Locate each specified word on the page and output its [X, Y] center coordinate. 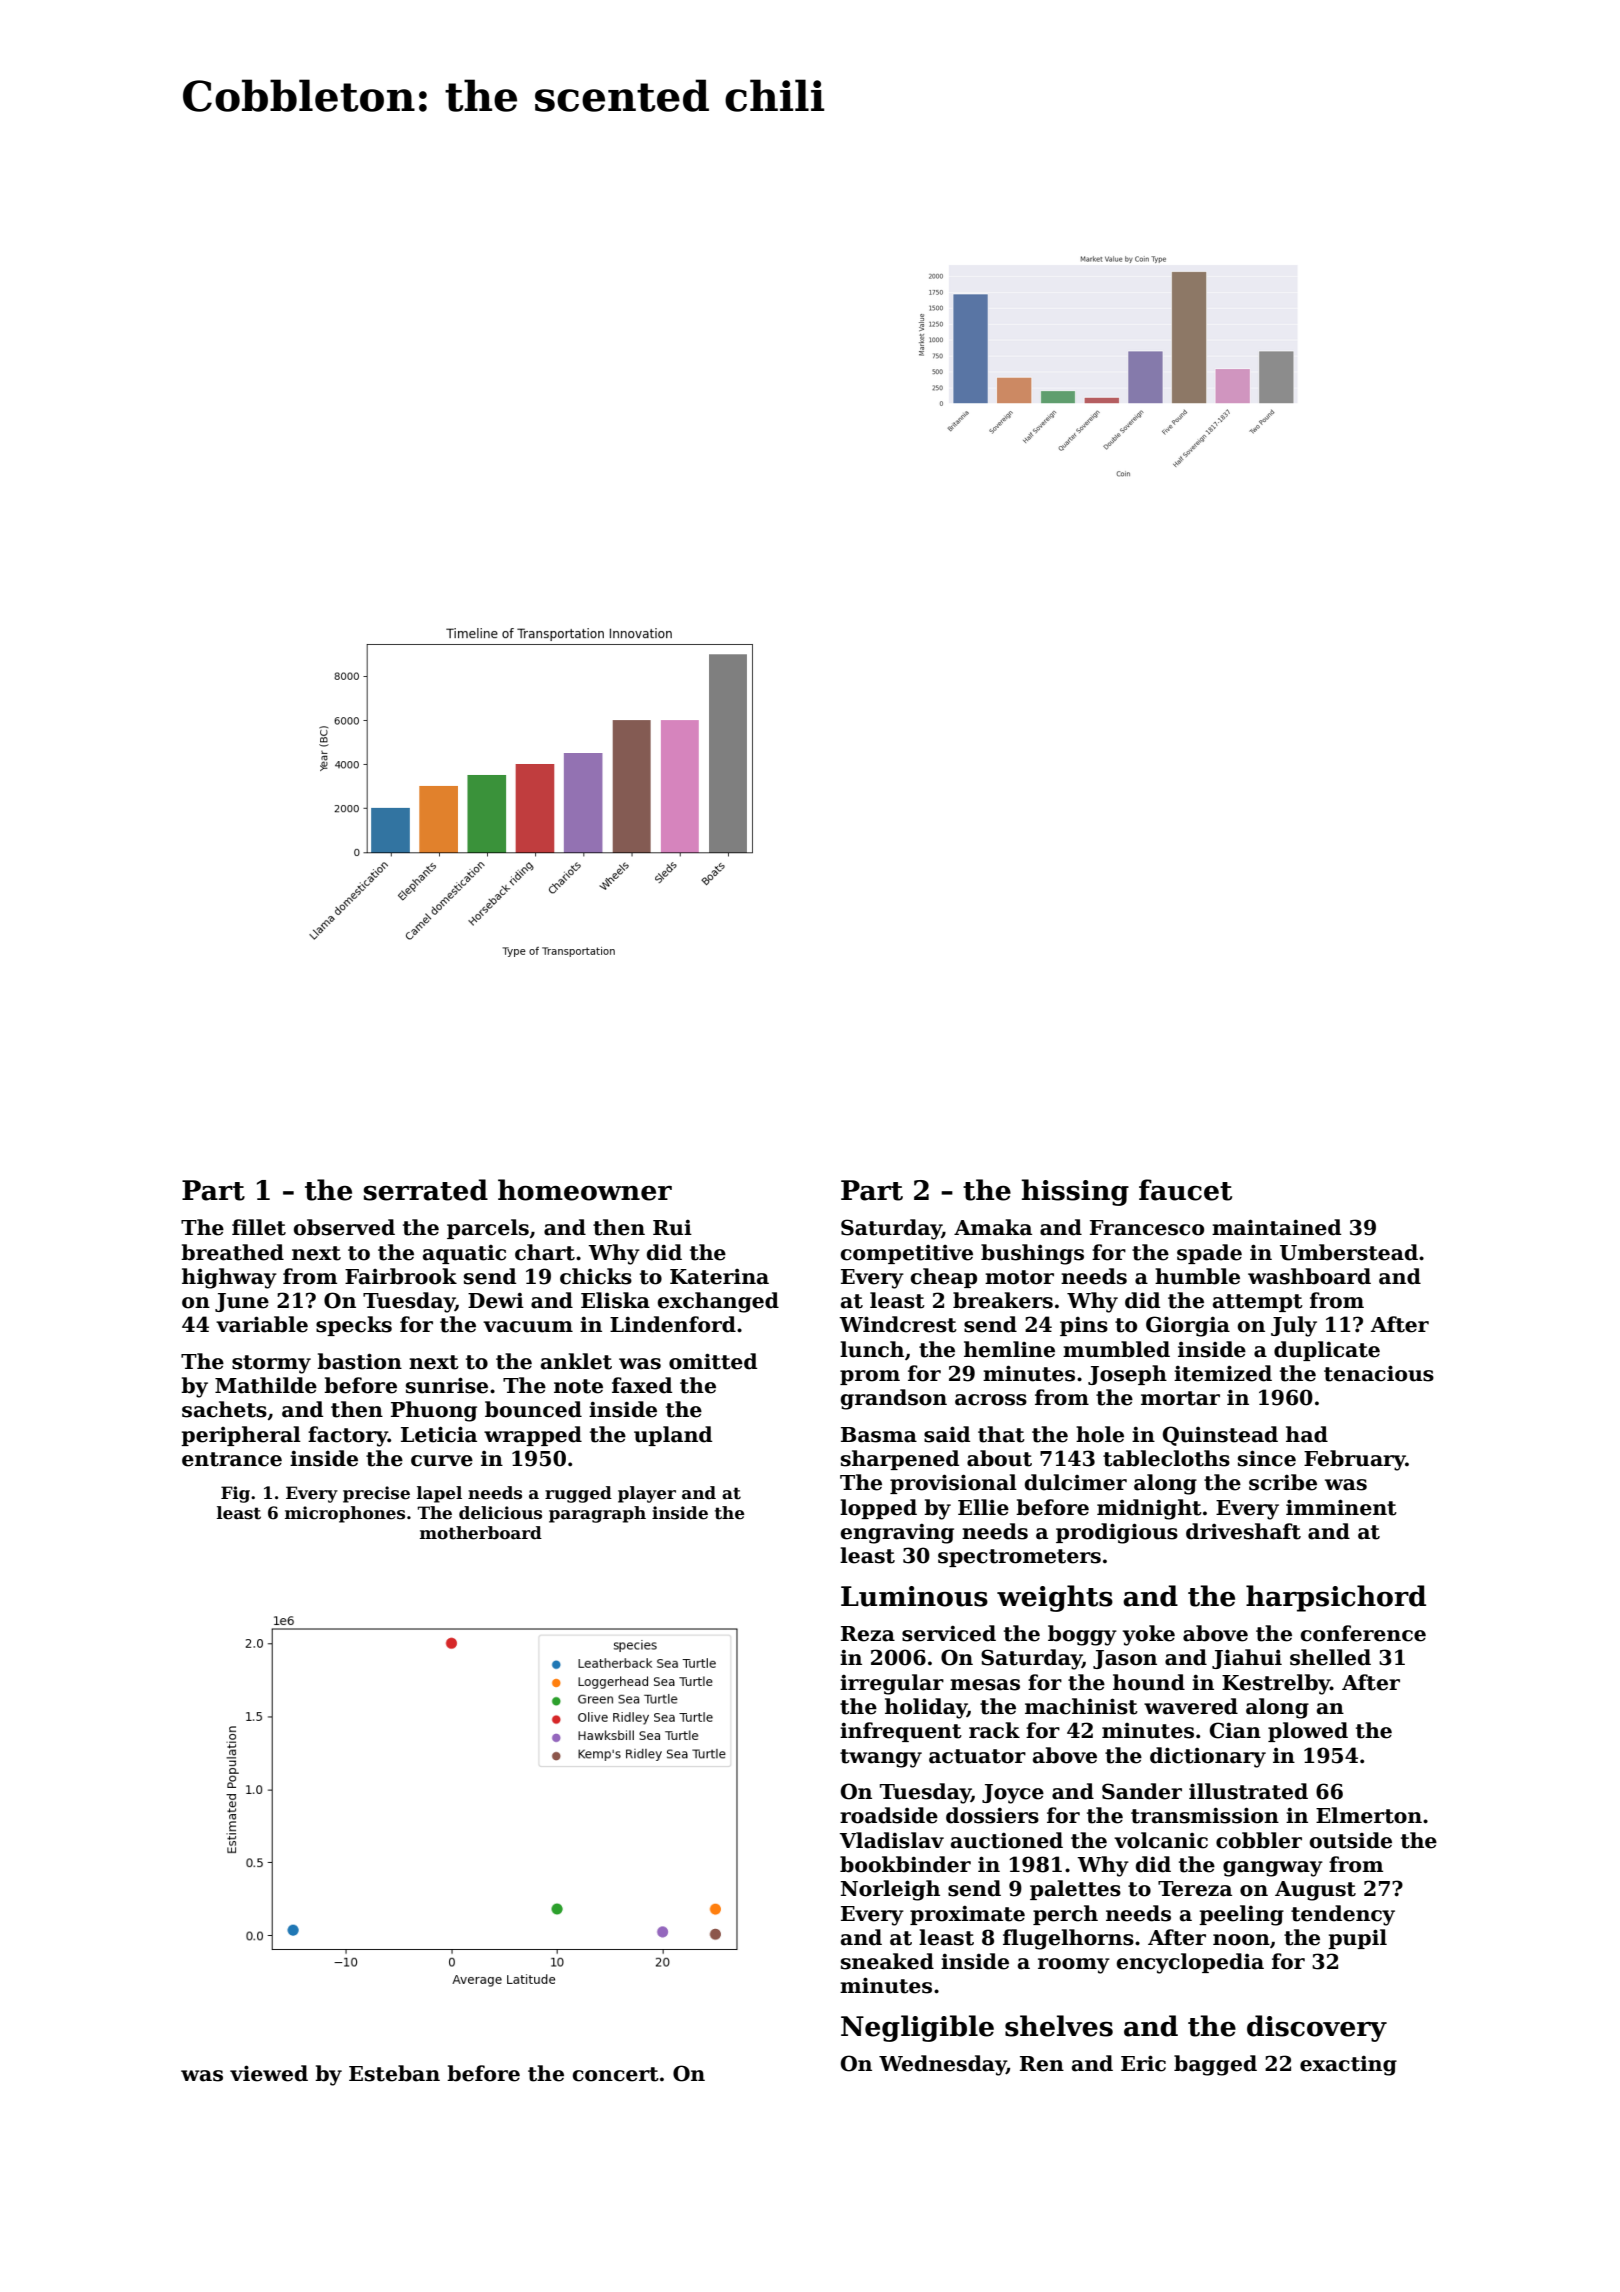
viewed [269, 2073]
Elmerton [1369, 1815]
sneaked [887, 1961]
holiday [926, 1708]
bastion [359, 1361]
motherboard [481, 1533]
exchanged [718, 1302]
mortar [1180, 1398]
